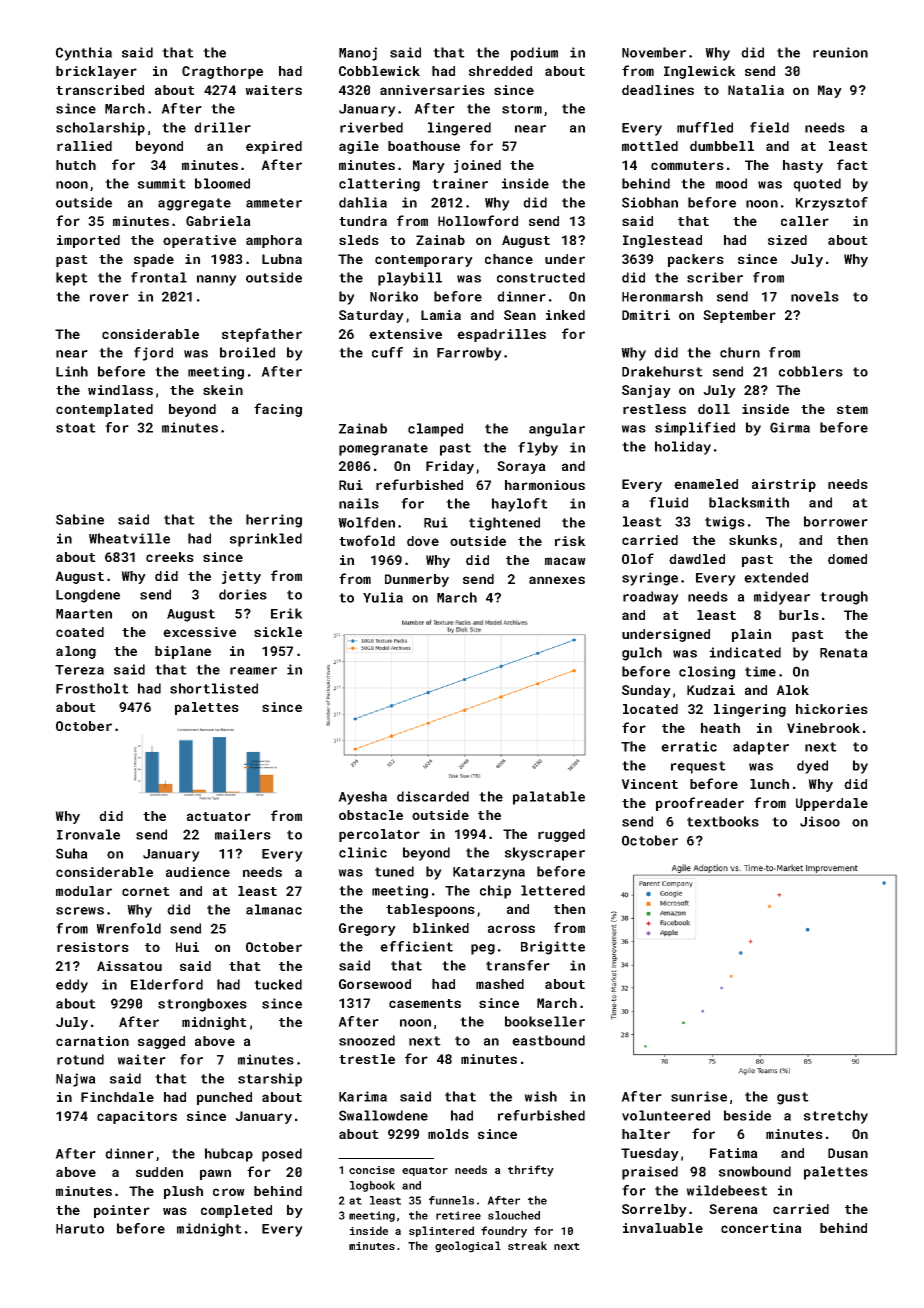 The width and height of the image is (924, 1308). Describe the element at coordinates (162, 183) in the image. I see `summit` at that location.
